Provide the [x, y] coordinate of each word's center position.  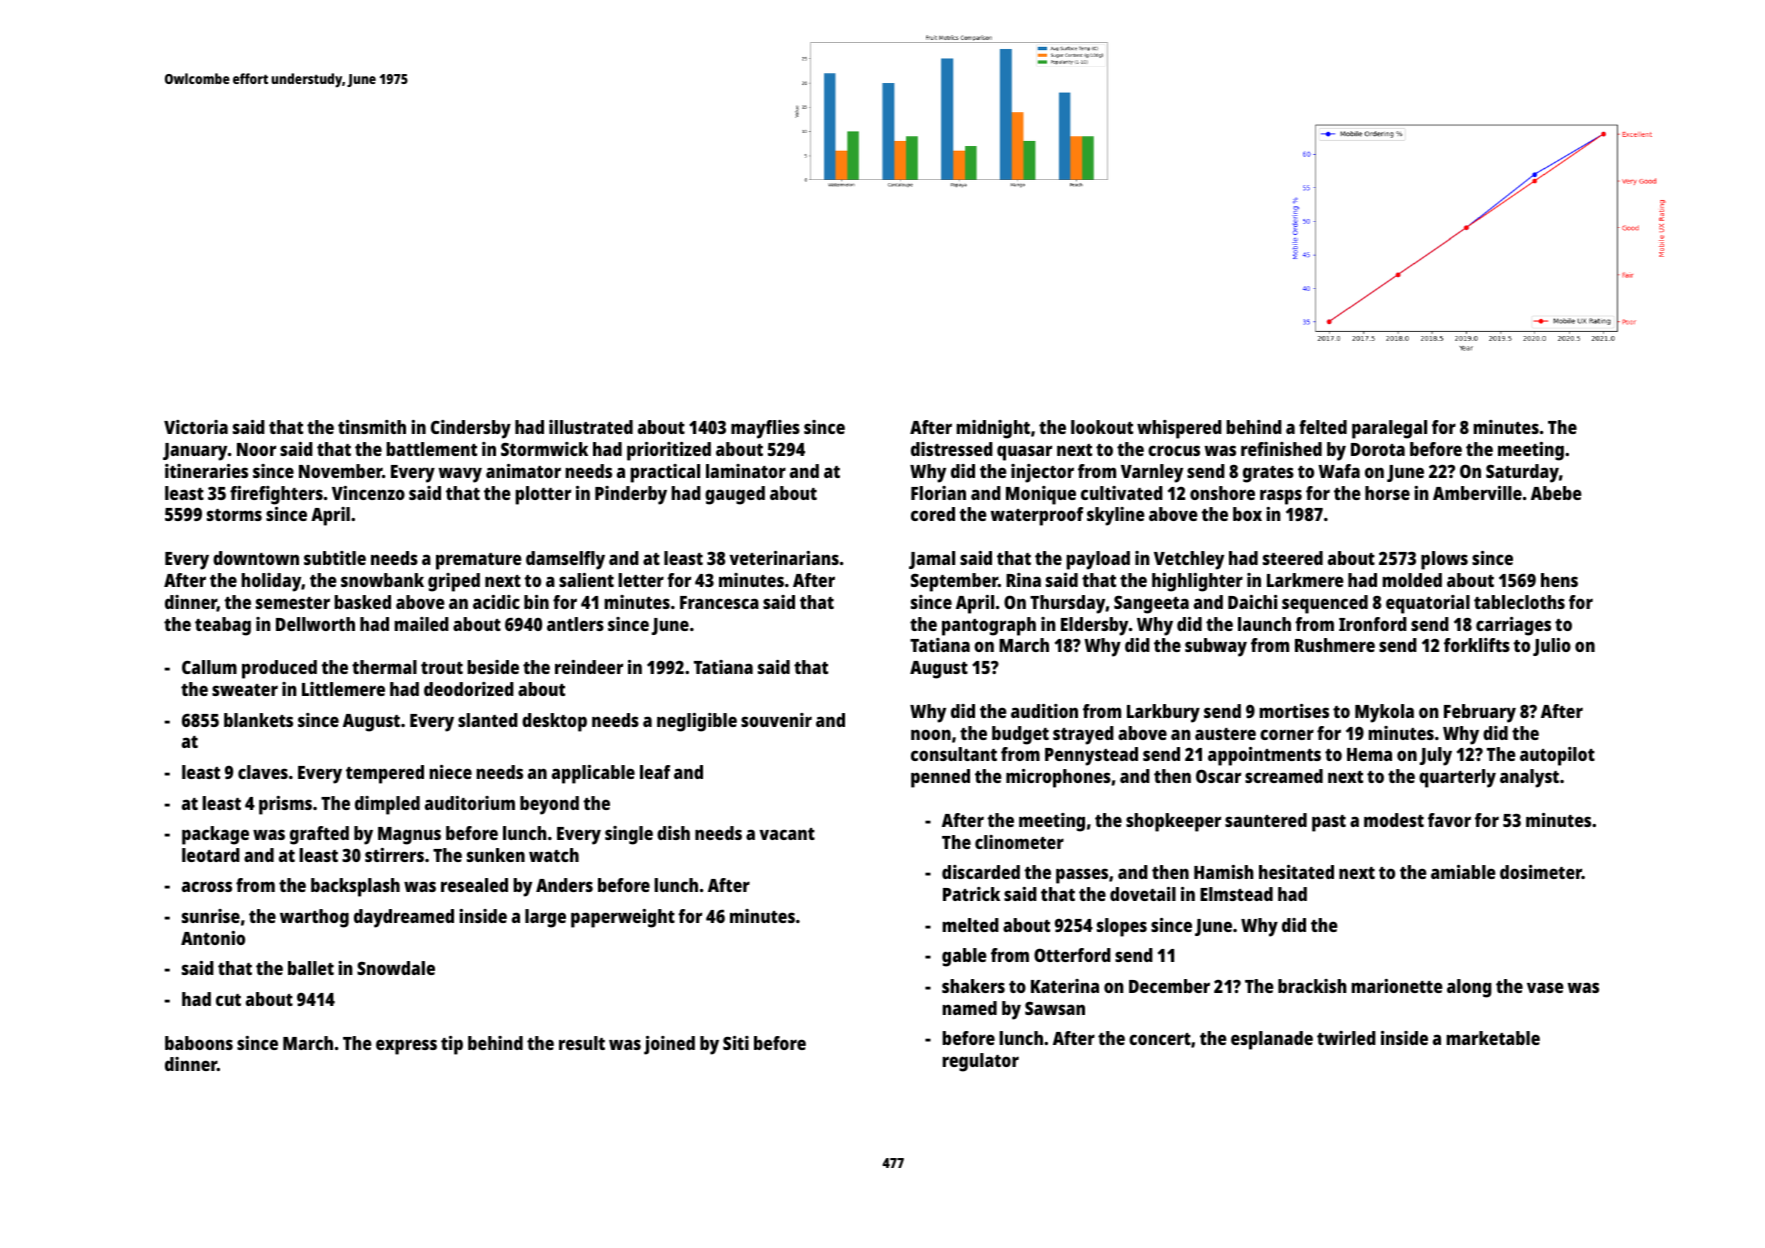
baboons [199, 1043]
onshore [1222, 493]
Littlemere [343, 689]
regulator [981, 1062]
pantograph [989, 626]
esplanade [1272, 1040]
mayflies [765, 429]
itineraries [206, 471]
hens [1559, 580]
